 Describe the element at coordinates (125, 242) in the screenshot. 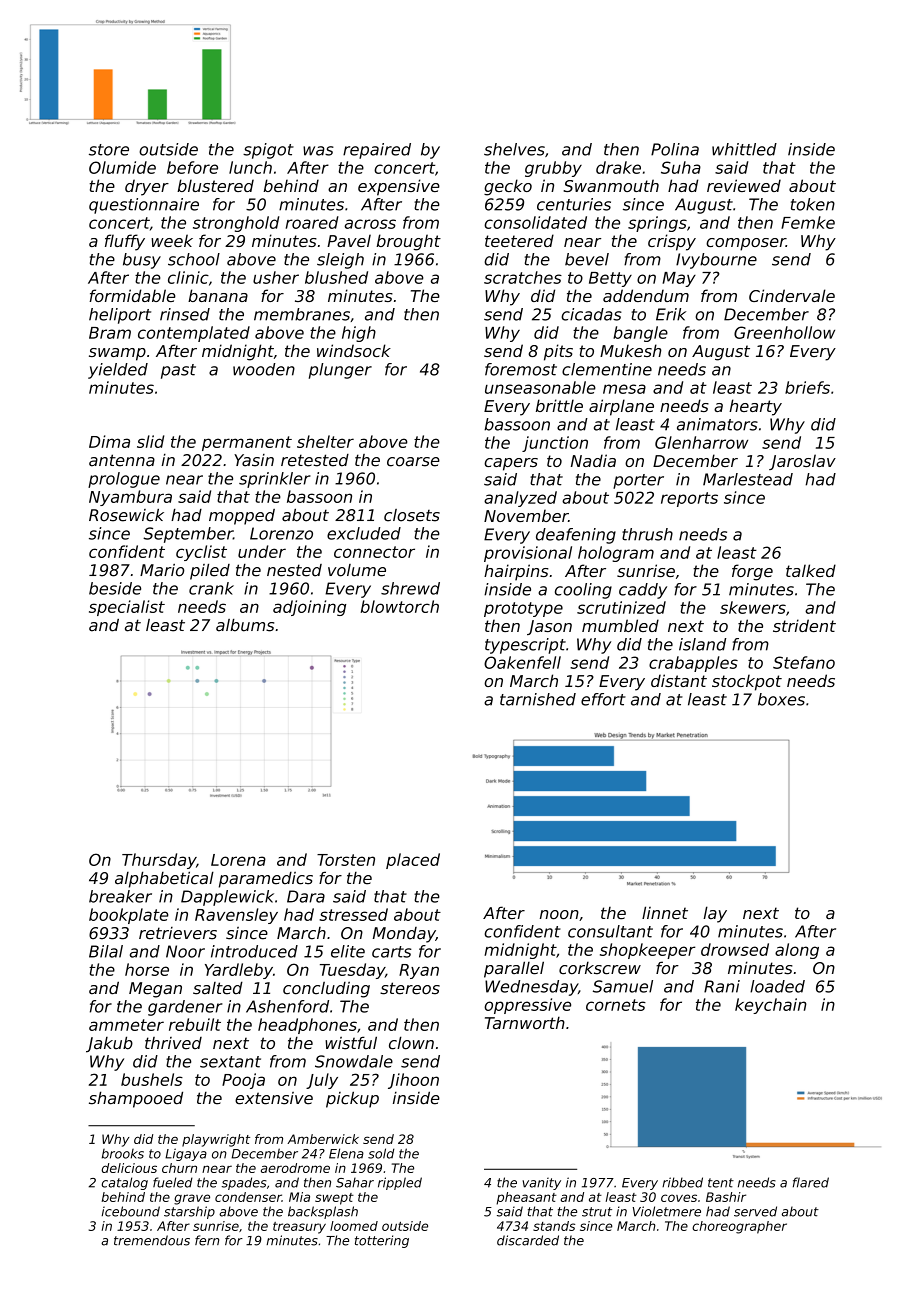

I see `fluffy` at that location.
